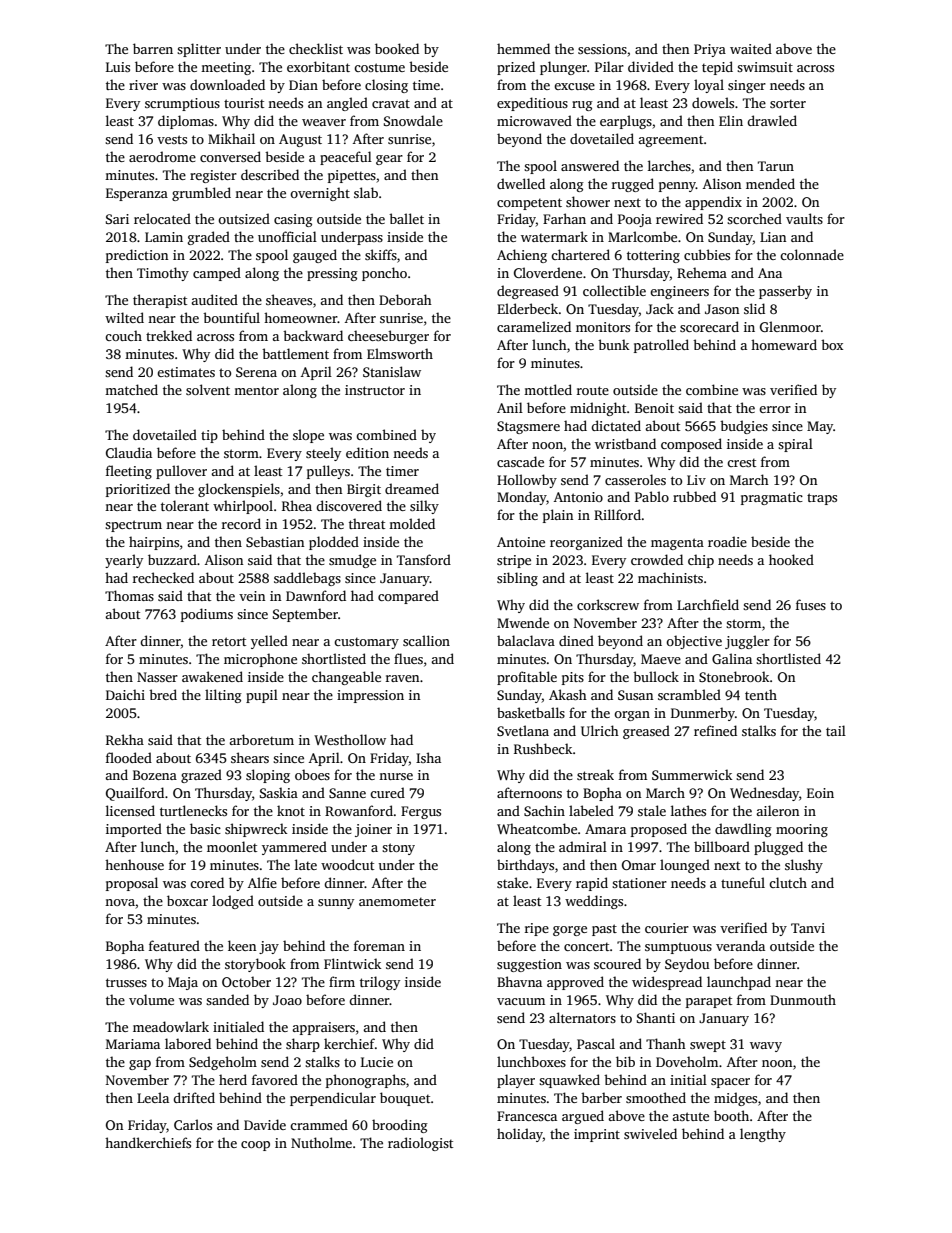  What do you see at coordinates (316, 48) in the screenshot?
I see `checklist` at bounding box center [316, 48].
